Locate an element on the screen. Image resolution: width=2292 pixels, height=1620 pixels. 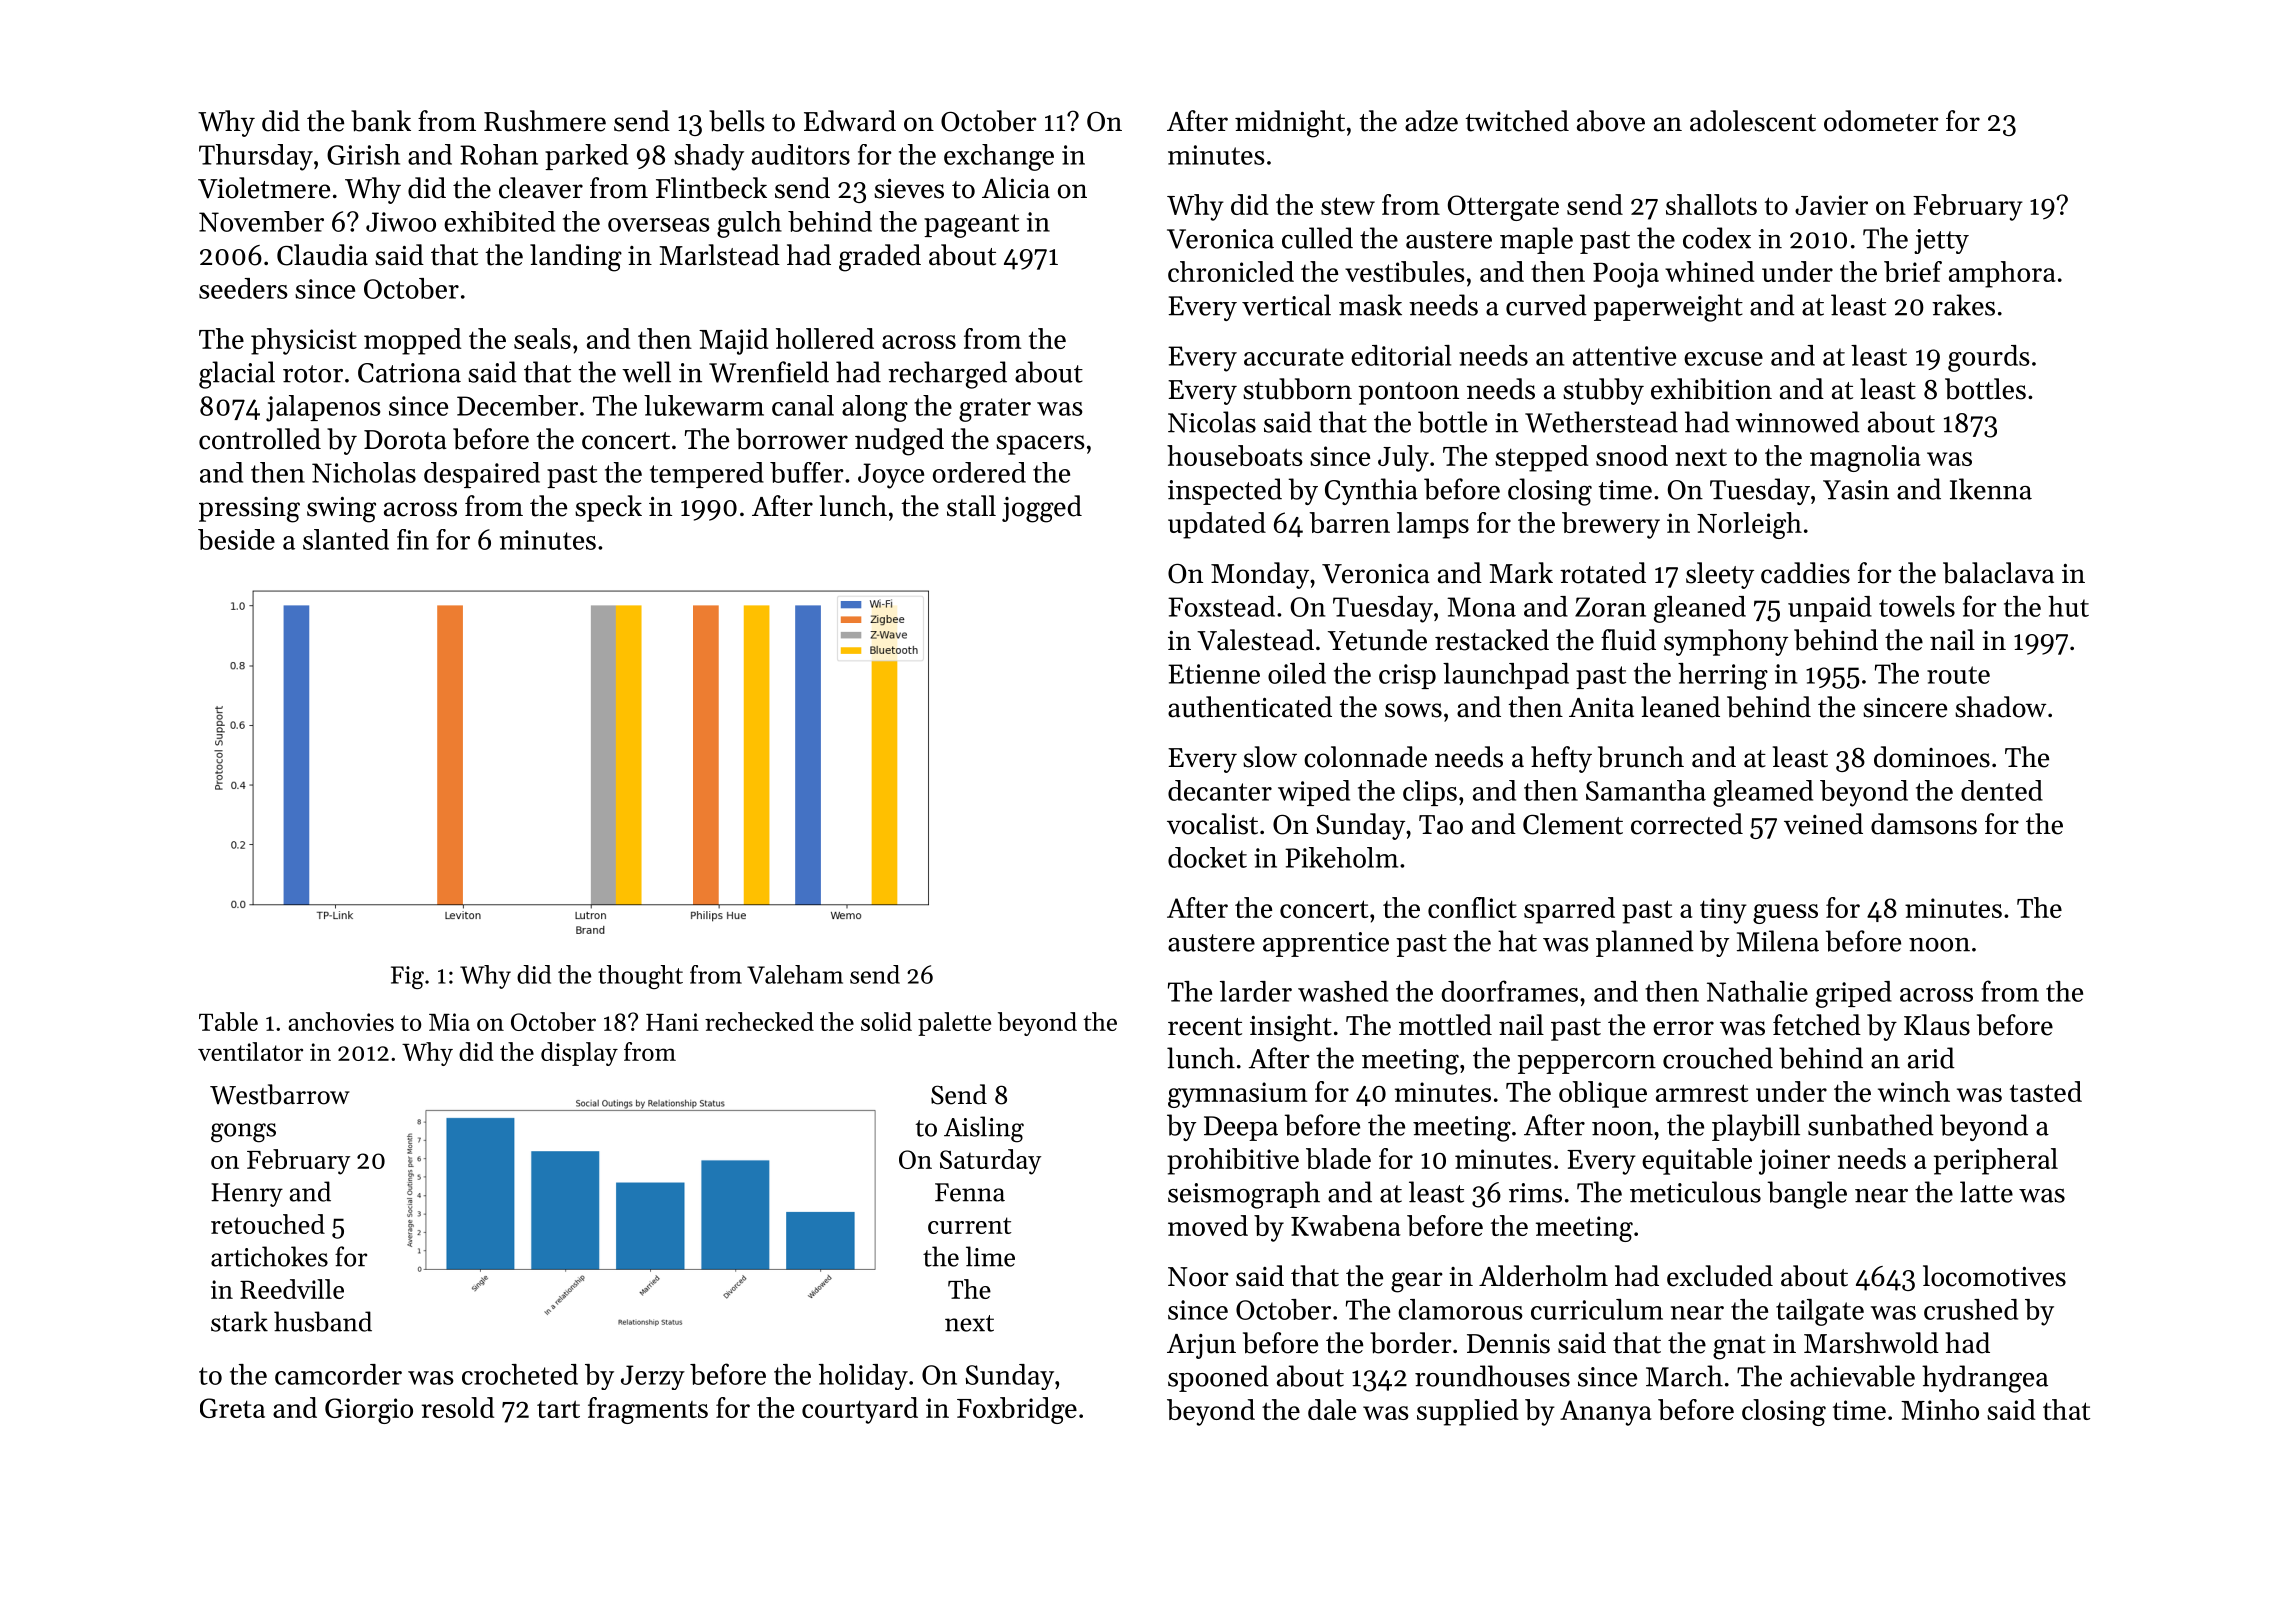
decanter is located at coordinates (1220, 790).
